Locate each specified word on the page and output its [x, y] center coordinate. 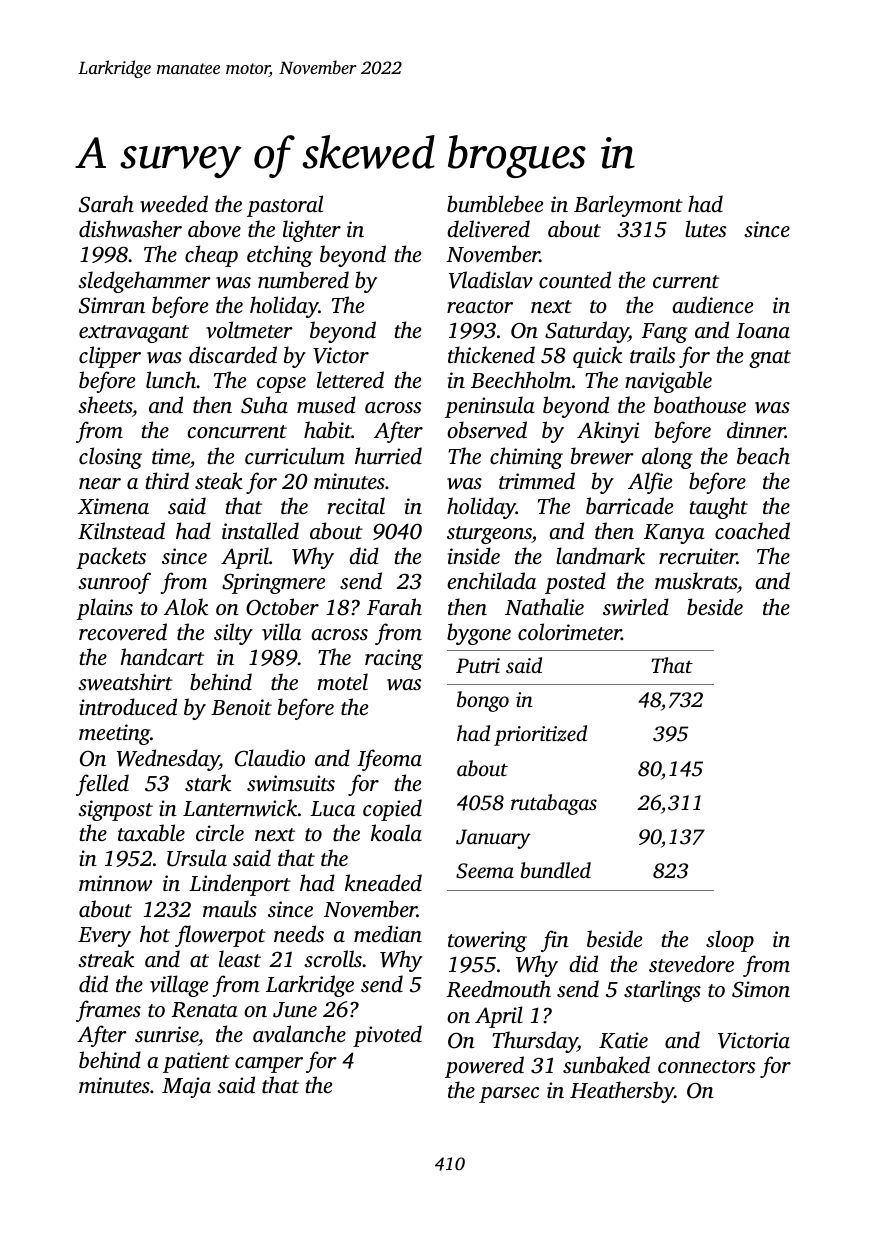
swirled [636, 607]
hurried [388, 455]
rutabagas [554, 804]
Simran [112, 305]
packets [111, 558]
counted [575, 279]
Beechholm [521, 379]
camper [269, 1065]
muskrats [696, 580]
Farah [394, 606]
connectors [706, 1066]
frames [108, 1011]
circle [220, 832]
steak [219, 480]
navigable [668, 382]
